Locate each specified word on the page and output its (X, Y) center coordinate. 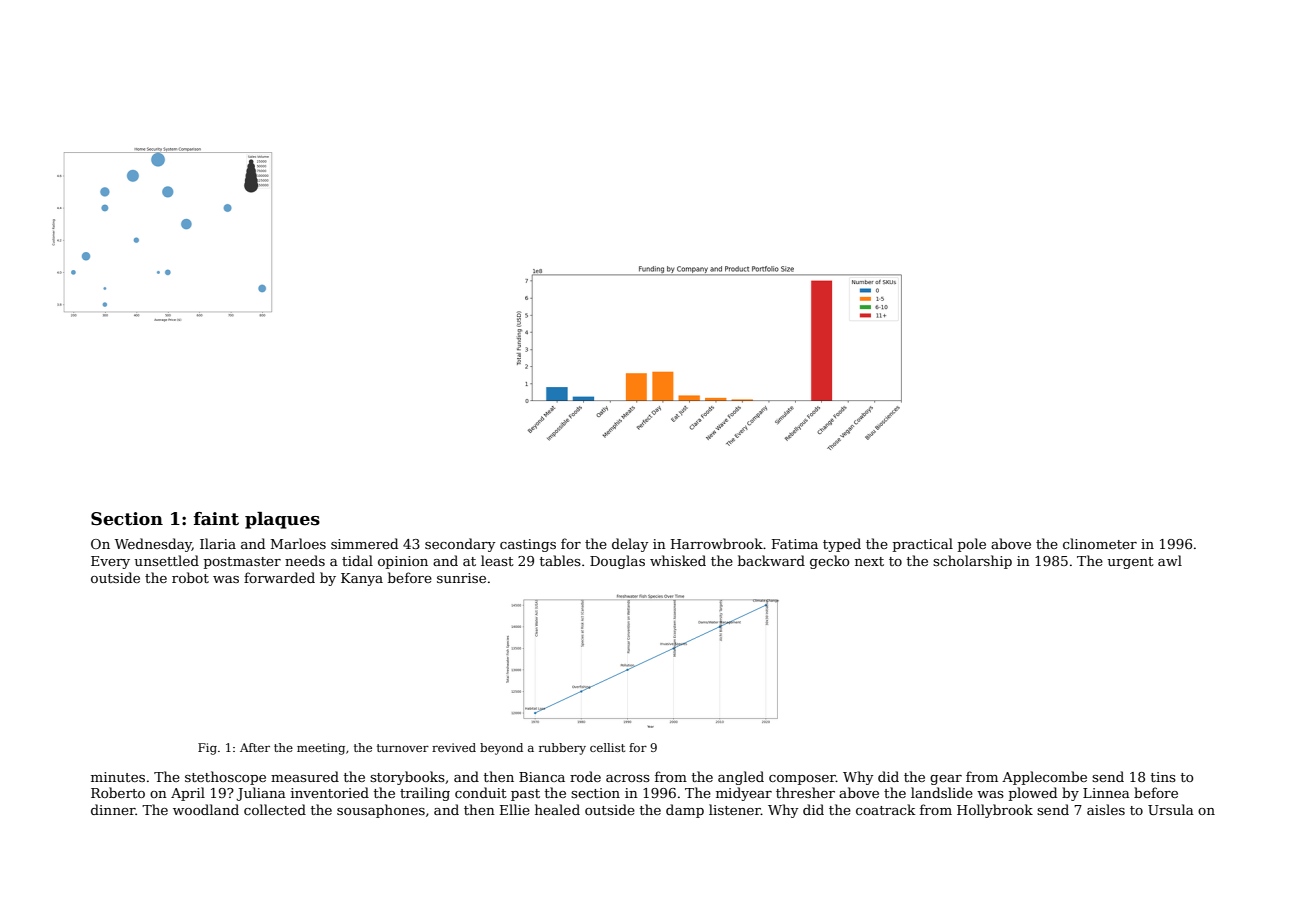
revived (454, 747)
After (255, 747)
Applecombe (1044, 778)
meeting (321, 749)
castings (528, 545)
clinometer (1100, 543)
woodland (206, 809)
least (497, 560)
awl (1170, 560)
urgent (1131, 563)
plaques (282, 520)
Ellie (515, 809)
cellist (607, 747)
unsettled (167, 560)
